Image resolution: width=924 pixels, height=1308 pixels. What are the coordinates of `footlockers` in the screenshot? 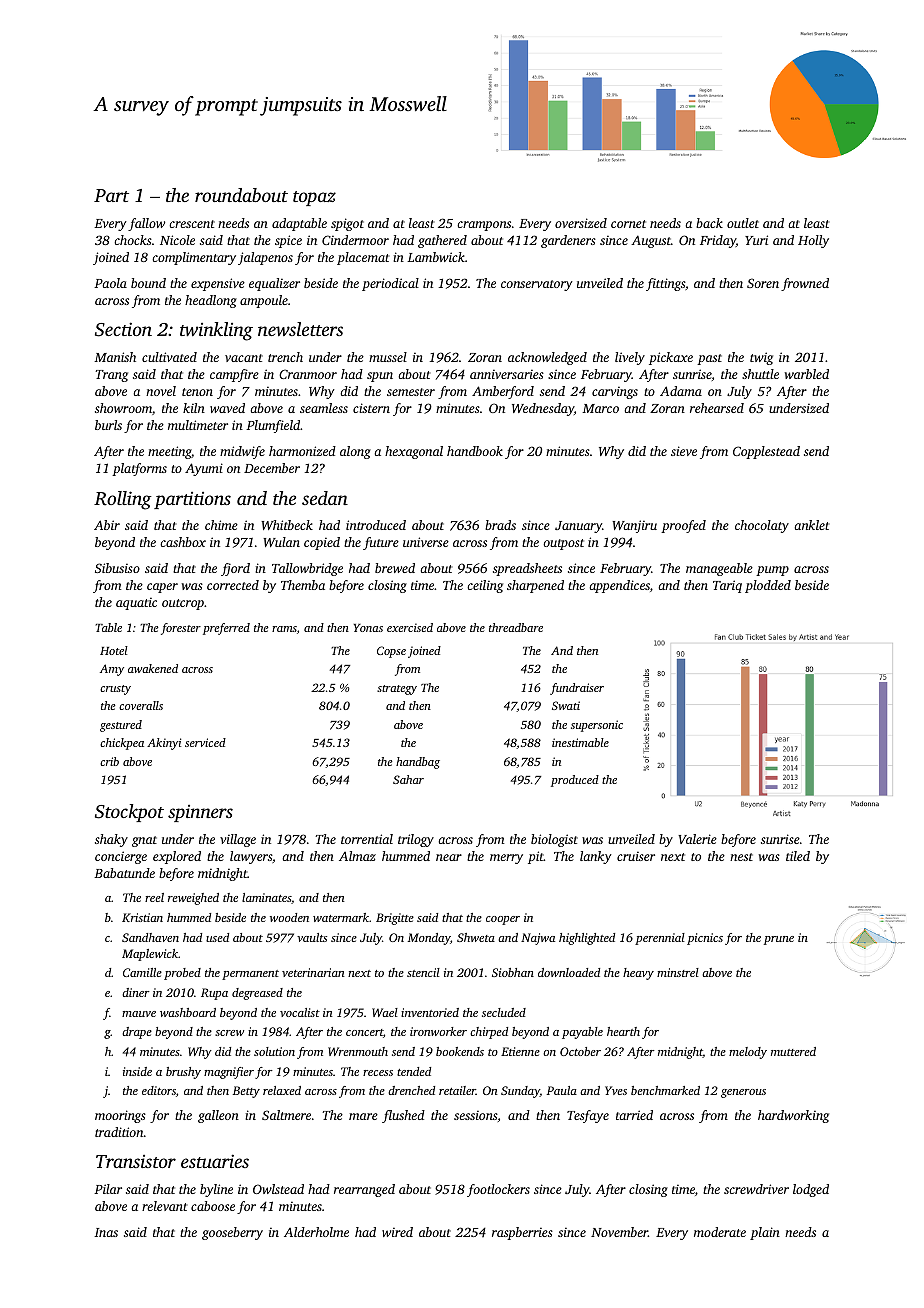 It's located at (498, 1190).
